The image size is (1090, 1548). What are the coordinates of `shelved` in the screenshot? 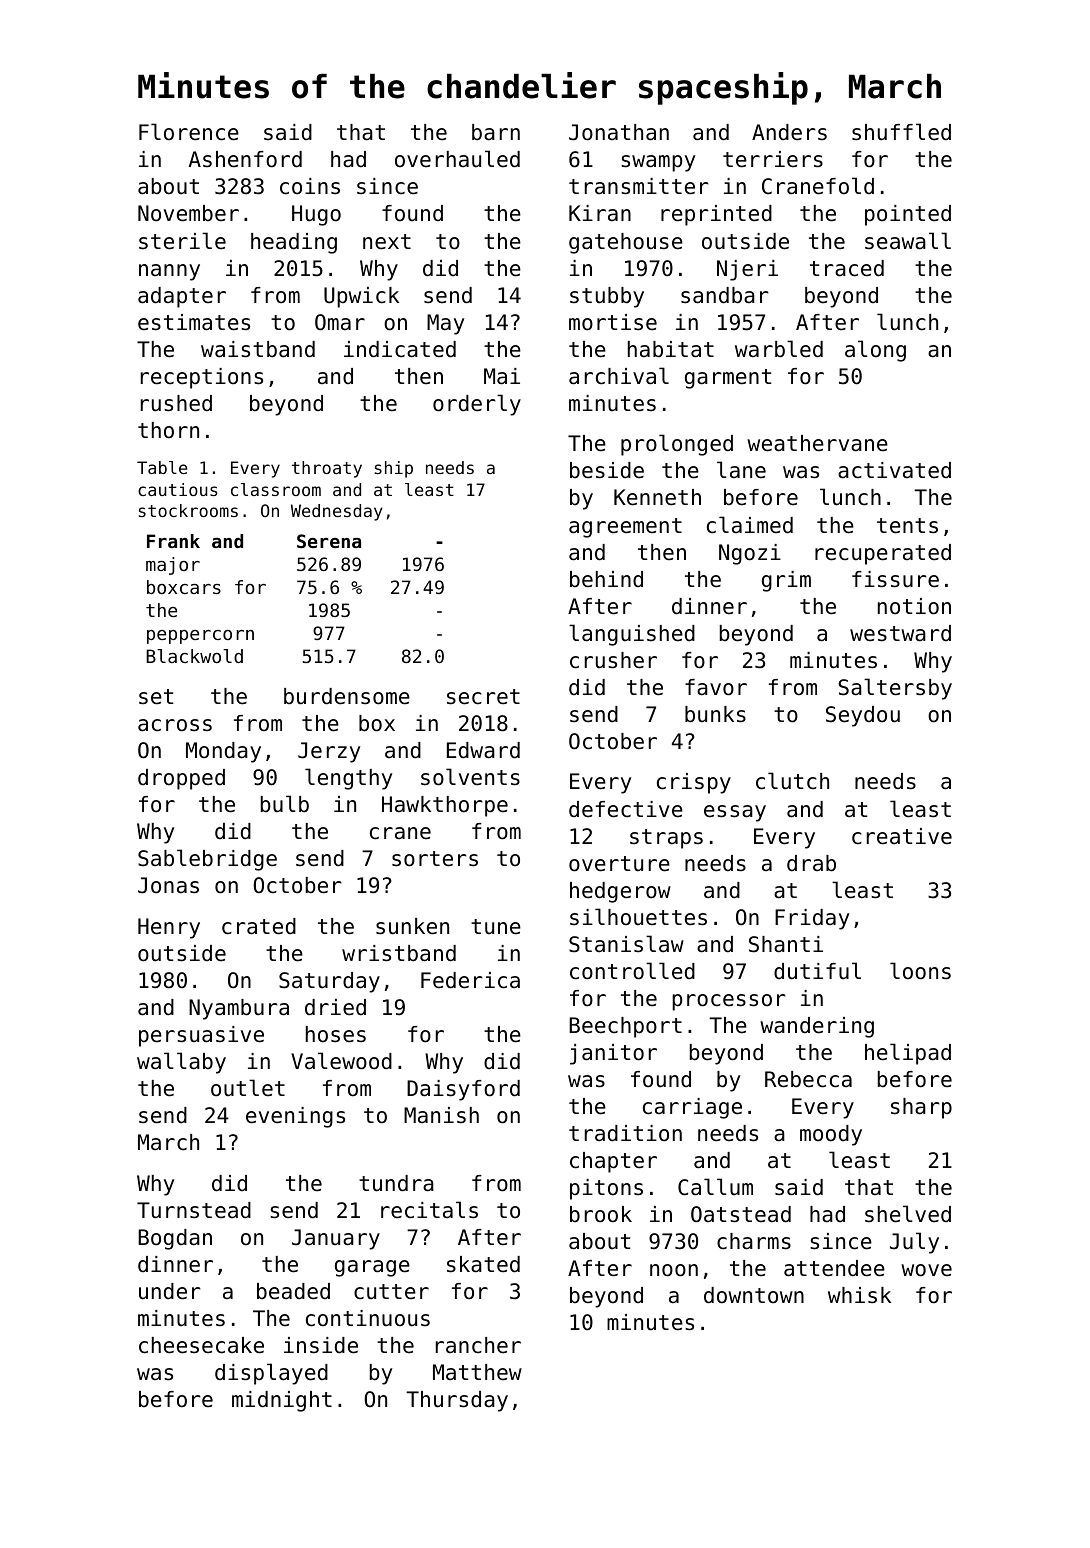 It's located at (908, 1214).
